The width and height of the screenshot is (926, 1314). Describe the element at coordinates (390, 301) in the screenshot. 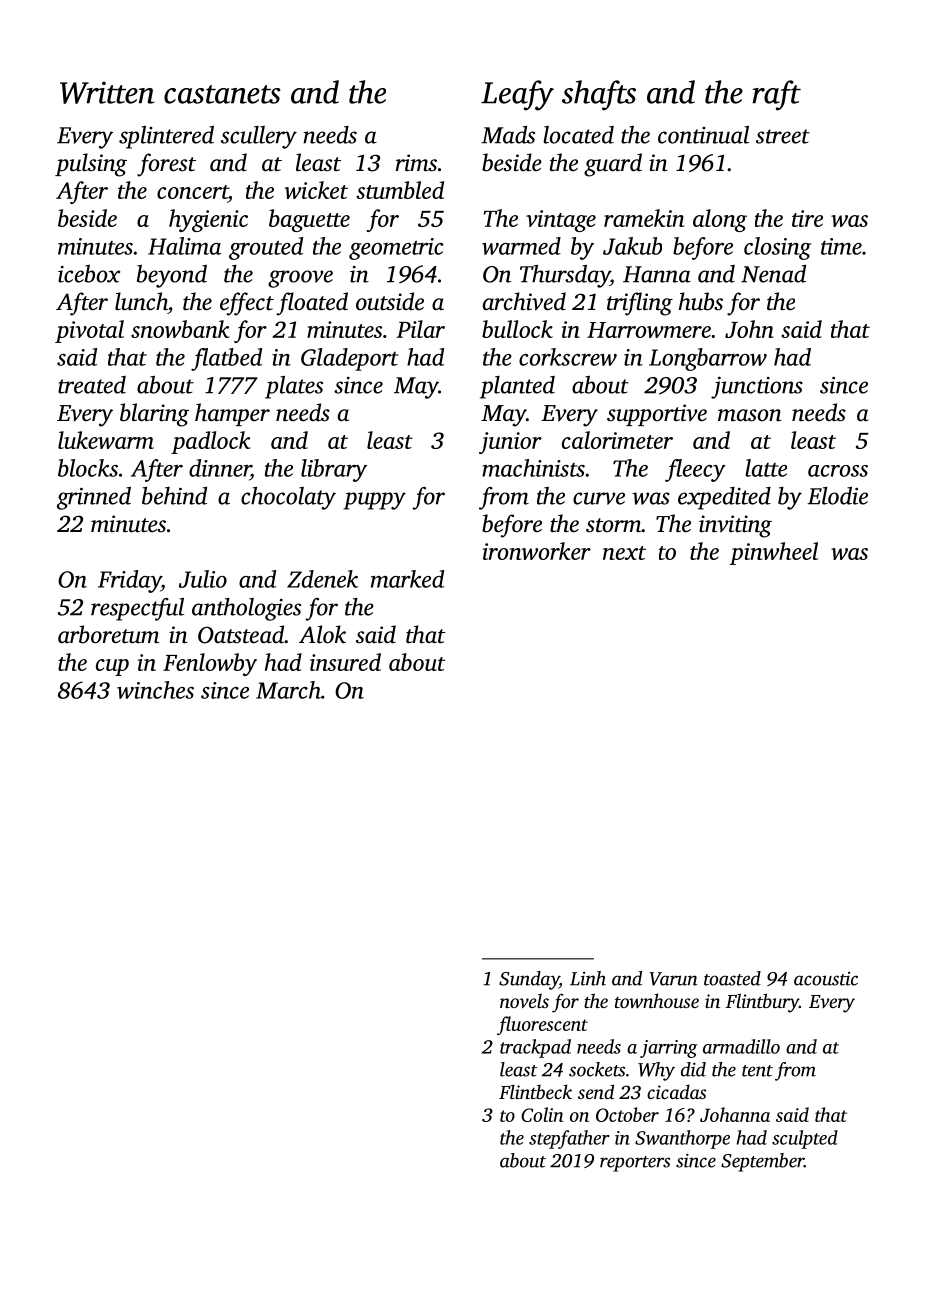

I see `outside` at that location.
